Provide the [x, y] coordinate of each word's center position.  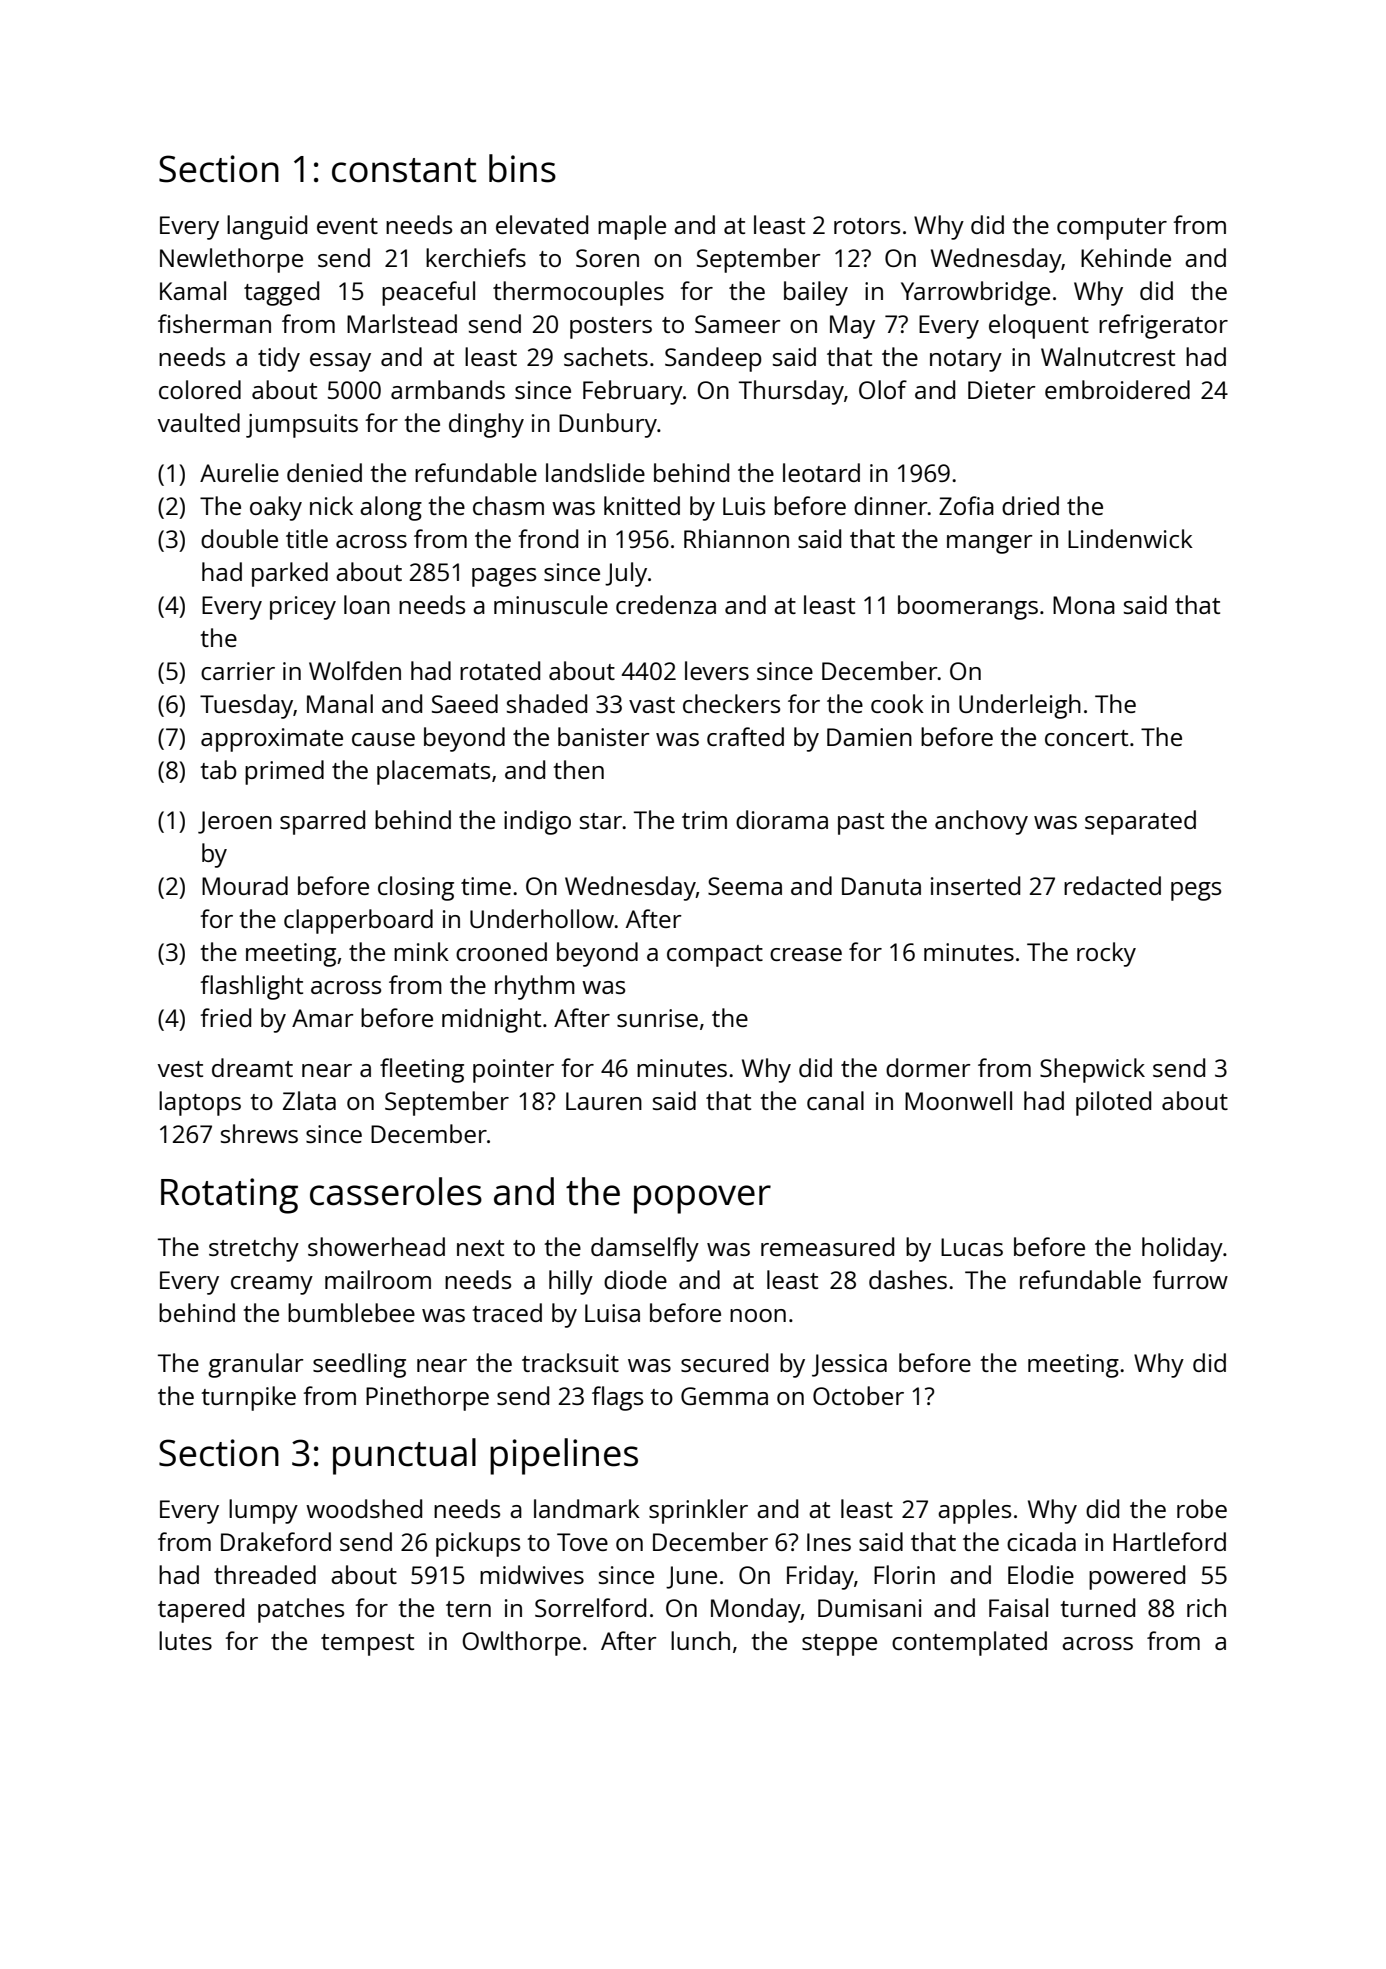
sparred [322, 822]
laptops [200, 1103]
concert [1086, 738]
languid [267, 227]
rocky [1106, 954]
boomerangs [968, 607]
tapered [201, 1610]
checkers [731, 703]
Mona [1084, 605]
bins [522, 168]
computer [1112, 229]
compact [715, 956]
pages [504, 577]
